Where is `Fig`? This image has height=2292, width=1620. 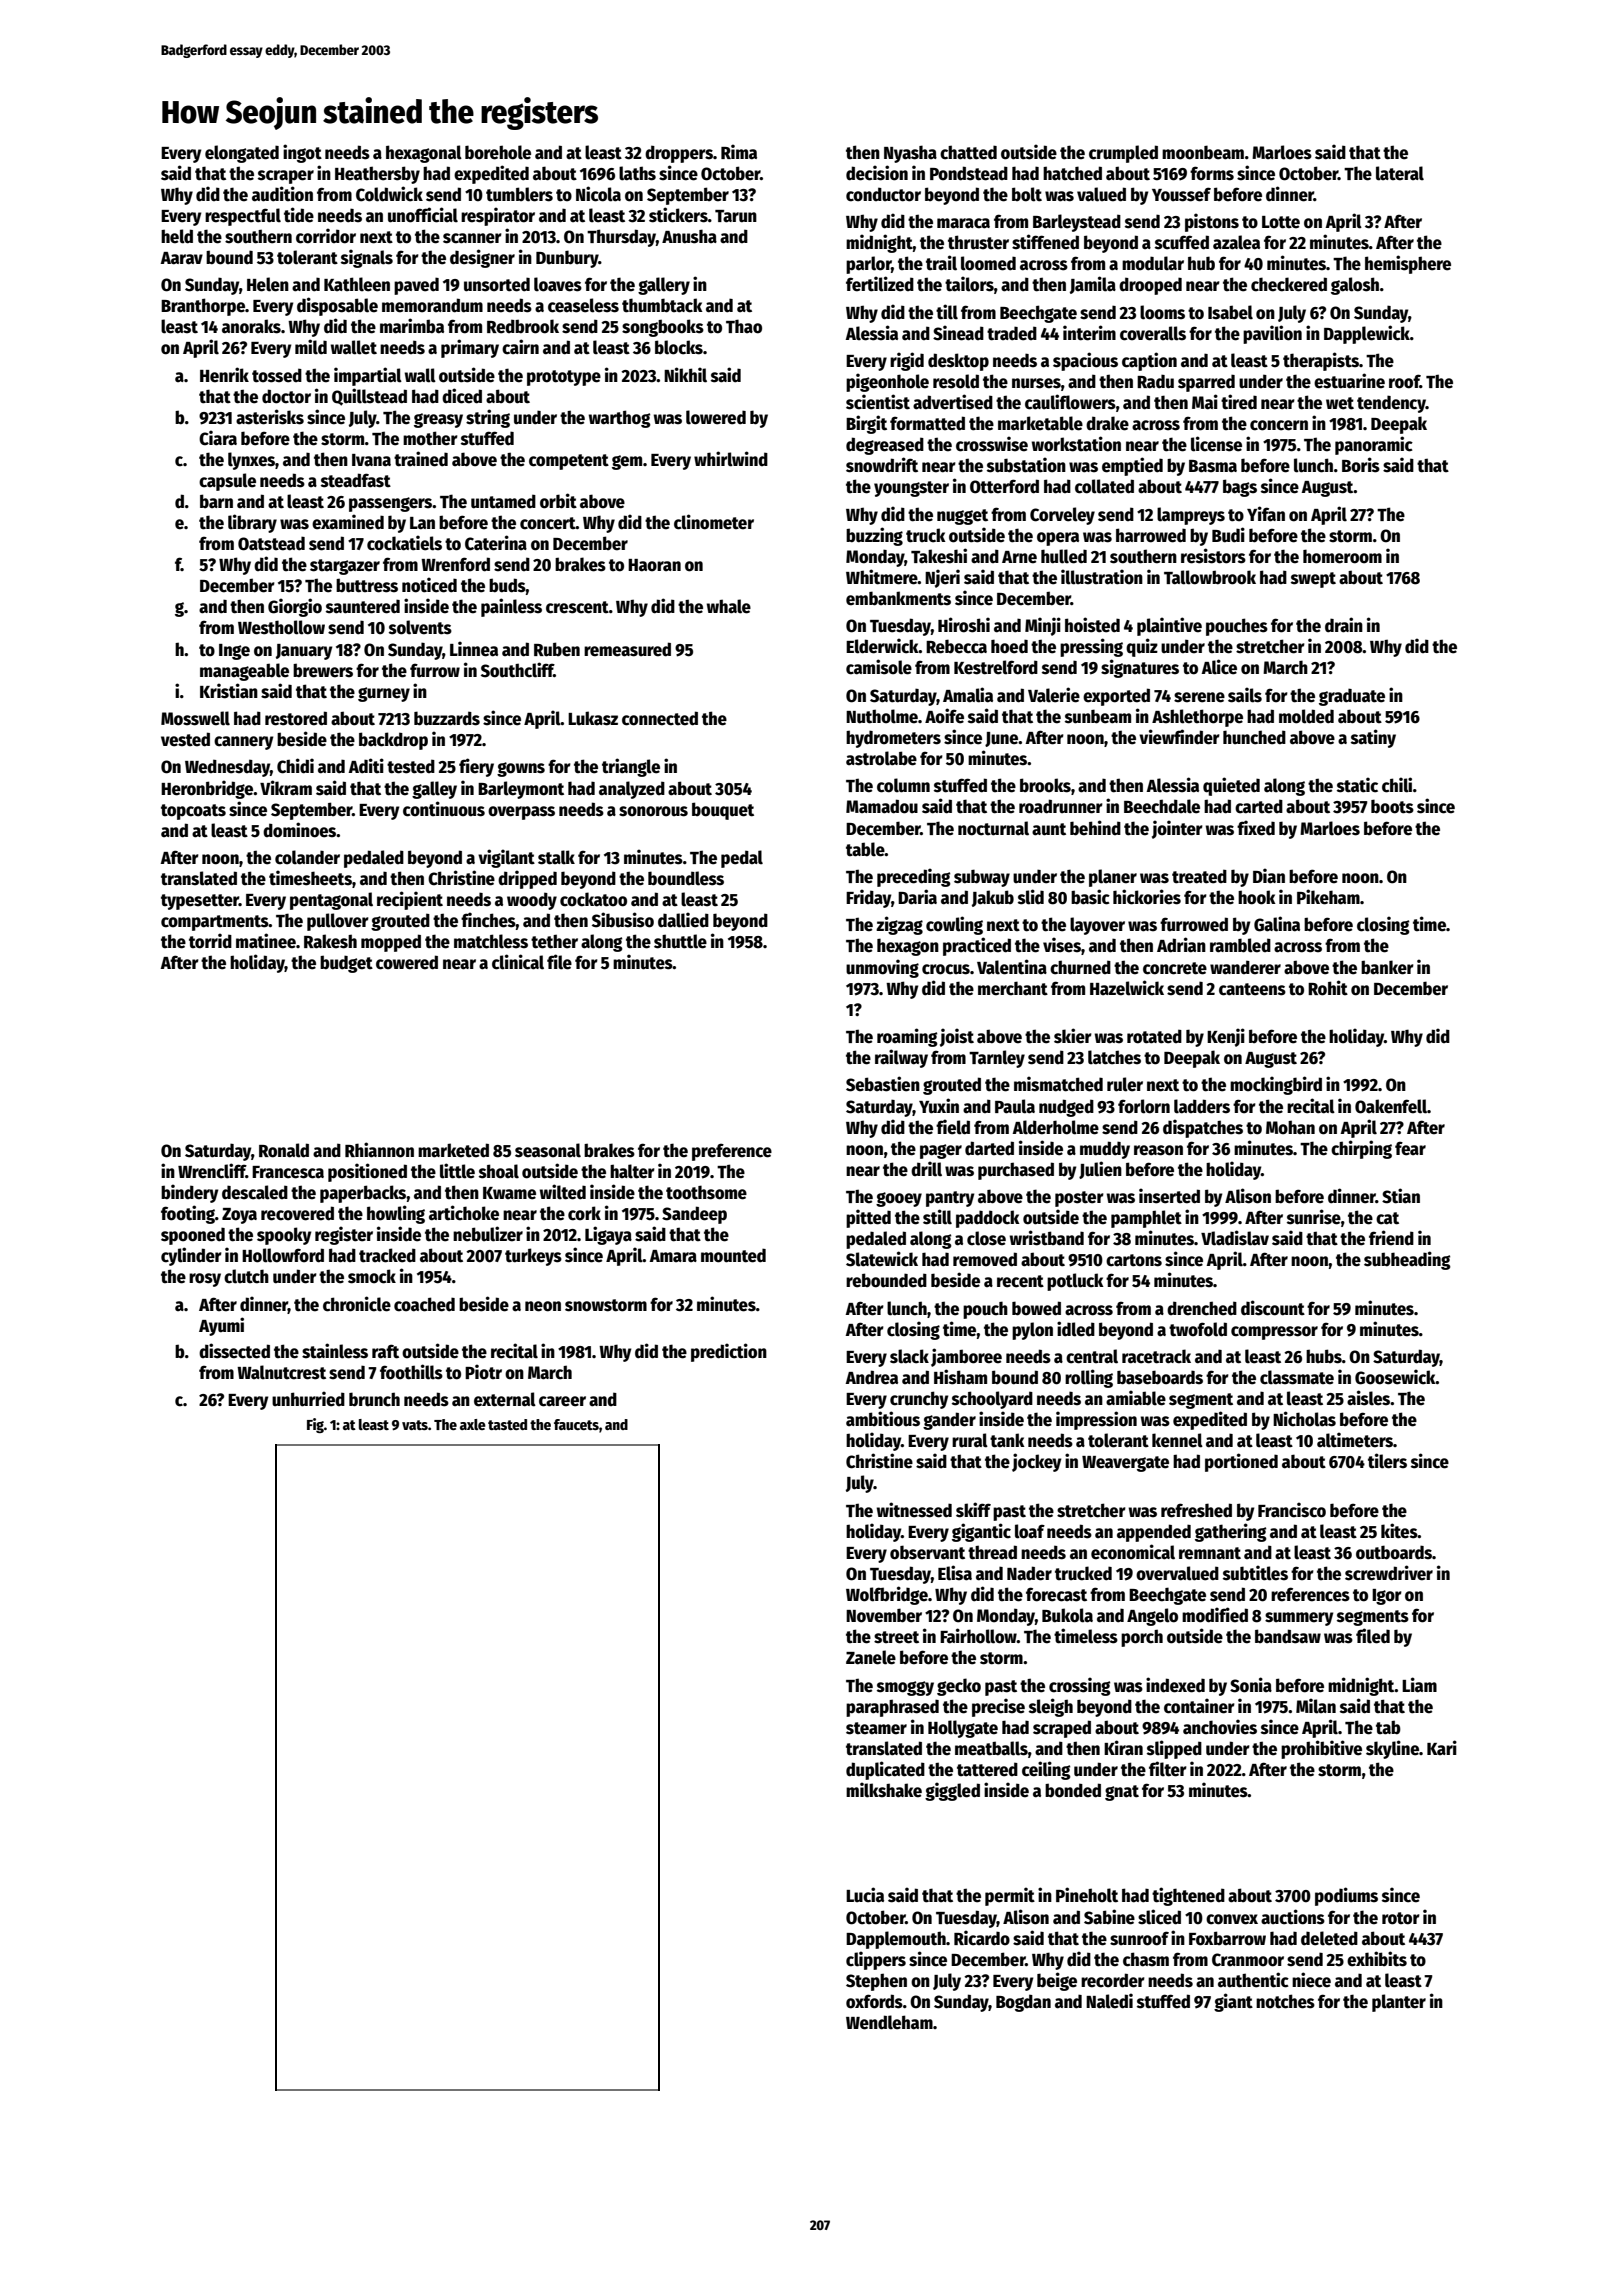
Fig is located at coordinates (315, 1425).
